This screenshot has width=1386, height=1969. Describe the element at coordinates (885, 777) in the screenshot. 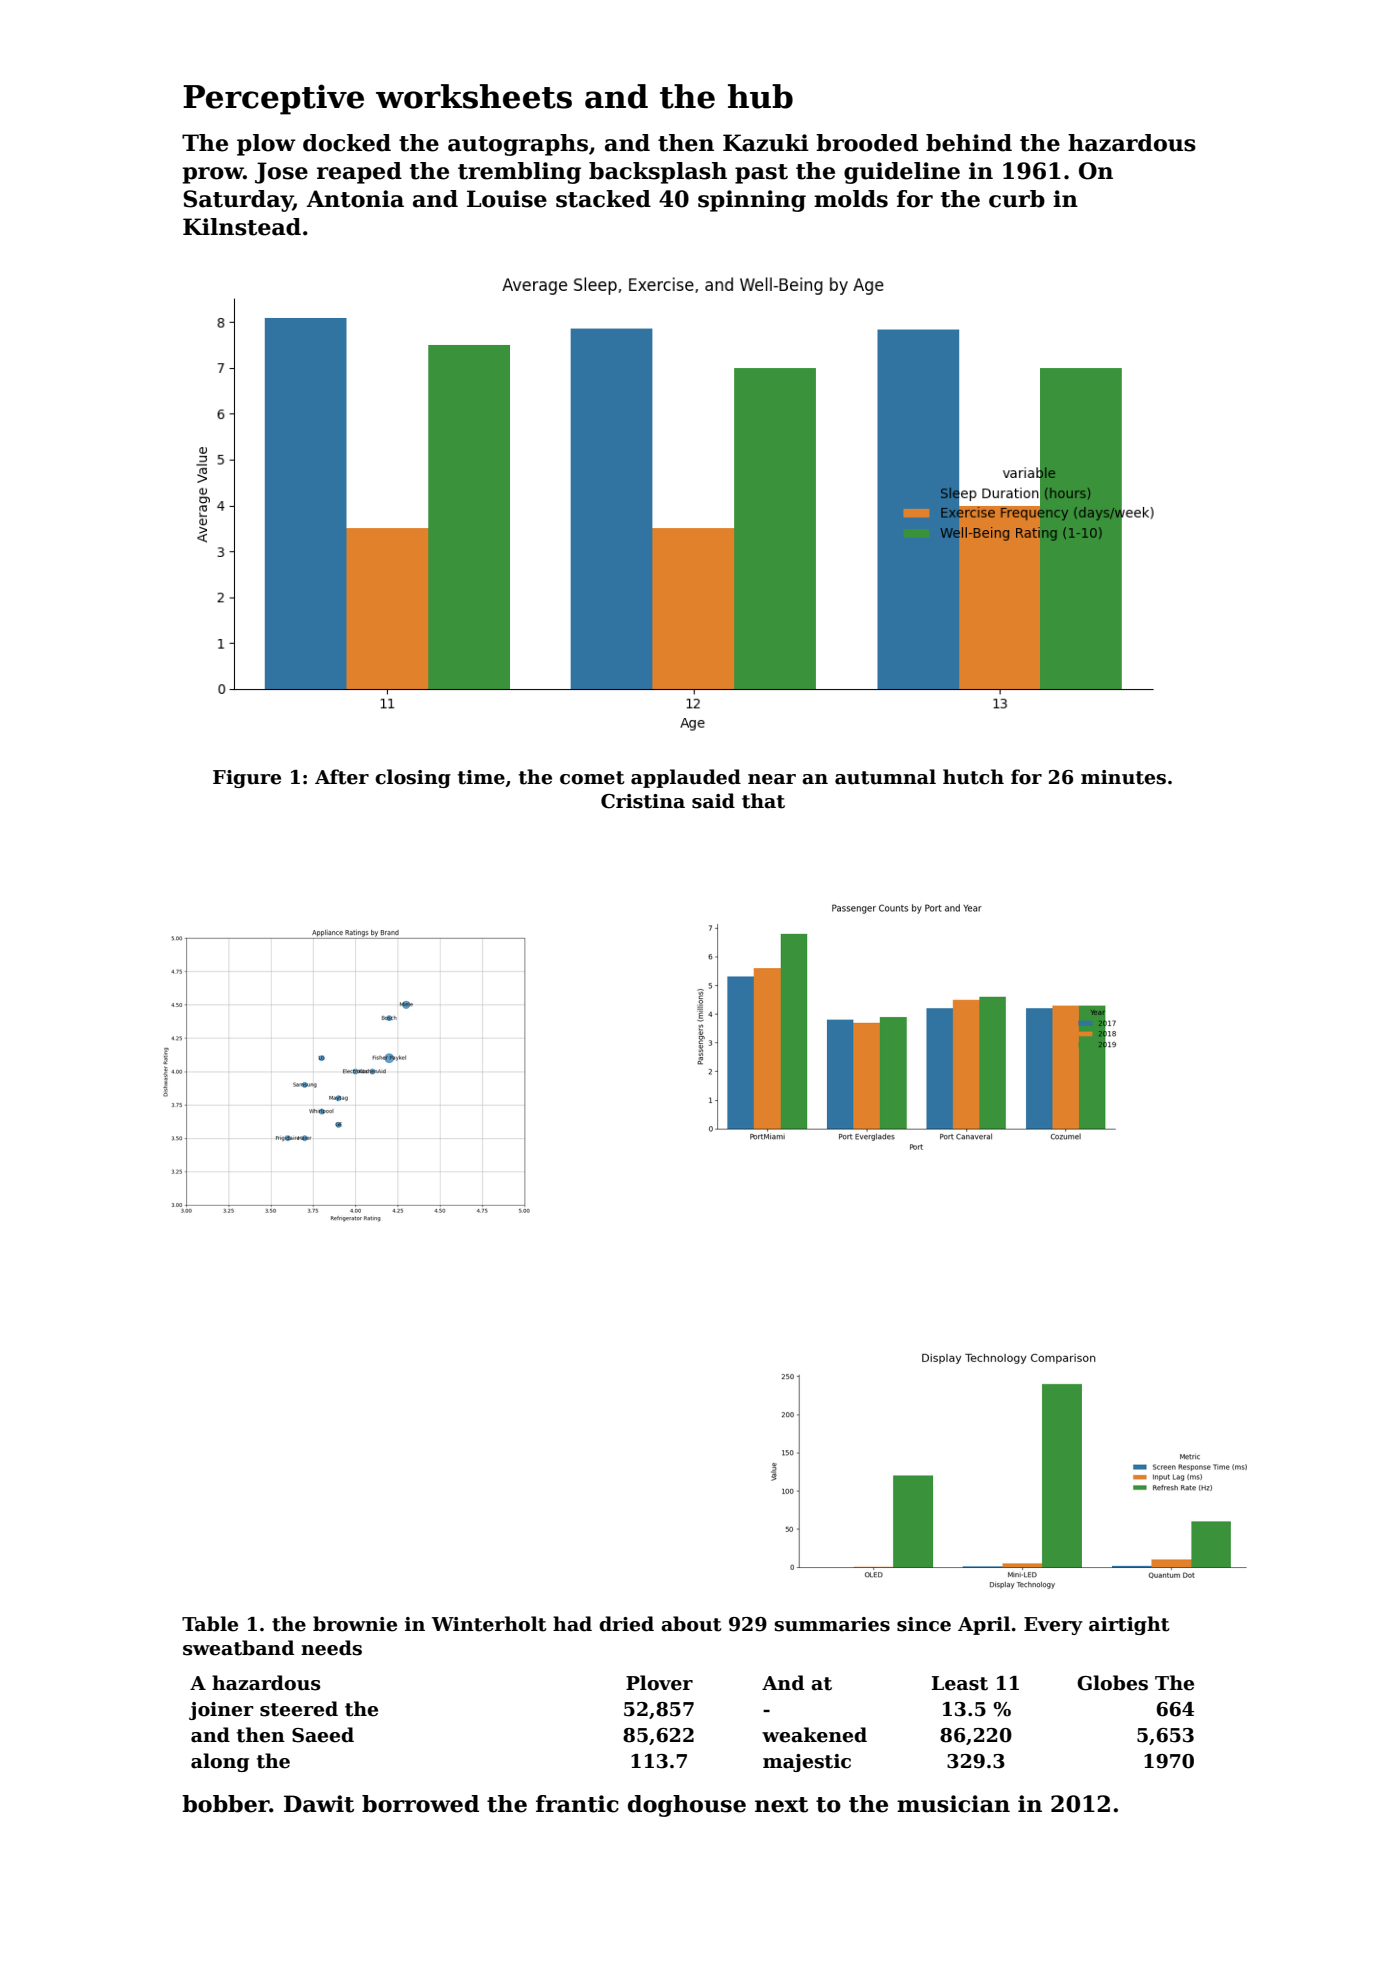

I see `autumnal` at that location.
